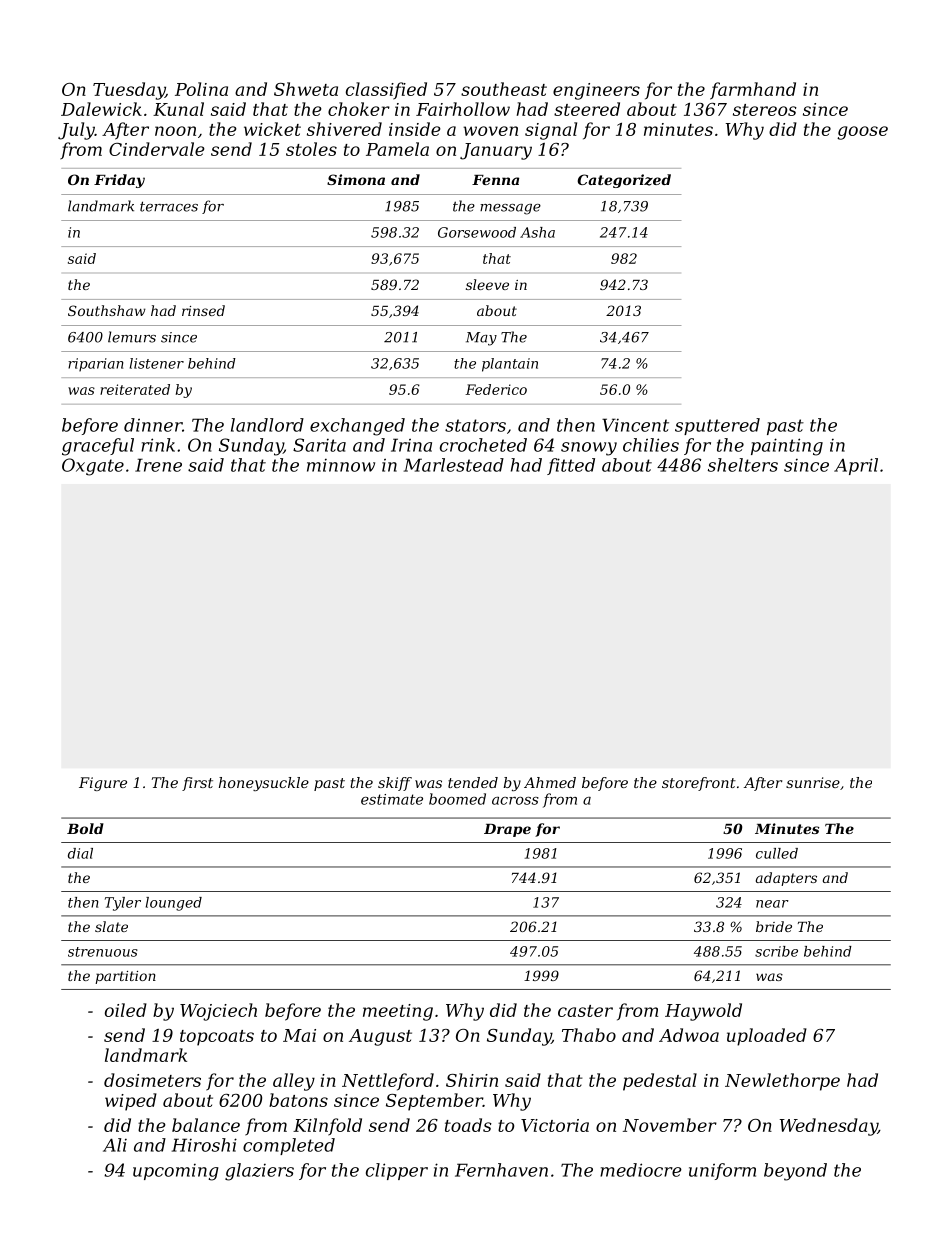 The width and height of the screenshot is (952, 1233). What do you see at coordinates (501, 1170) in the screenshot?
I see `Fernhaven` at bounding box center [501, 1170].
